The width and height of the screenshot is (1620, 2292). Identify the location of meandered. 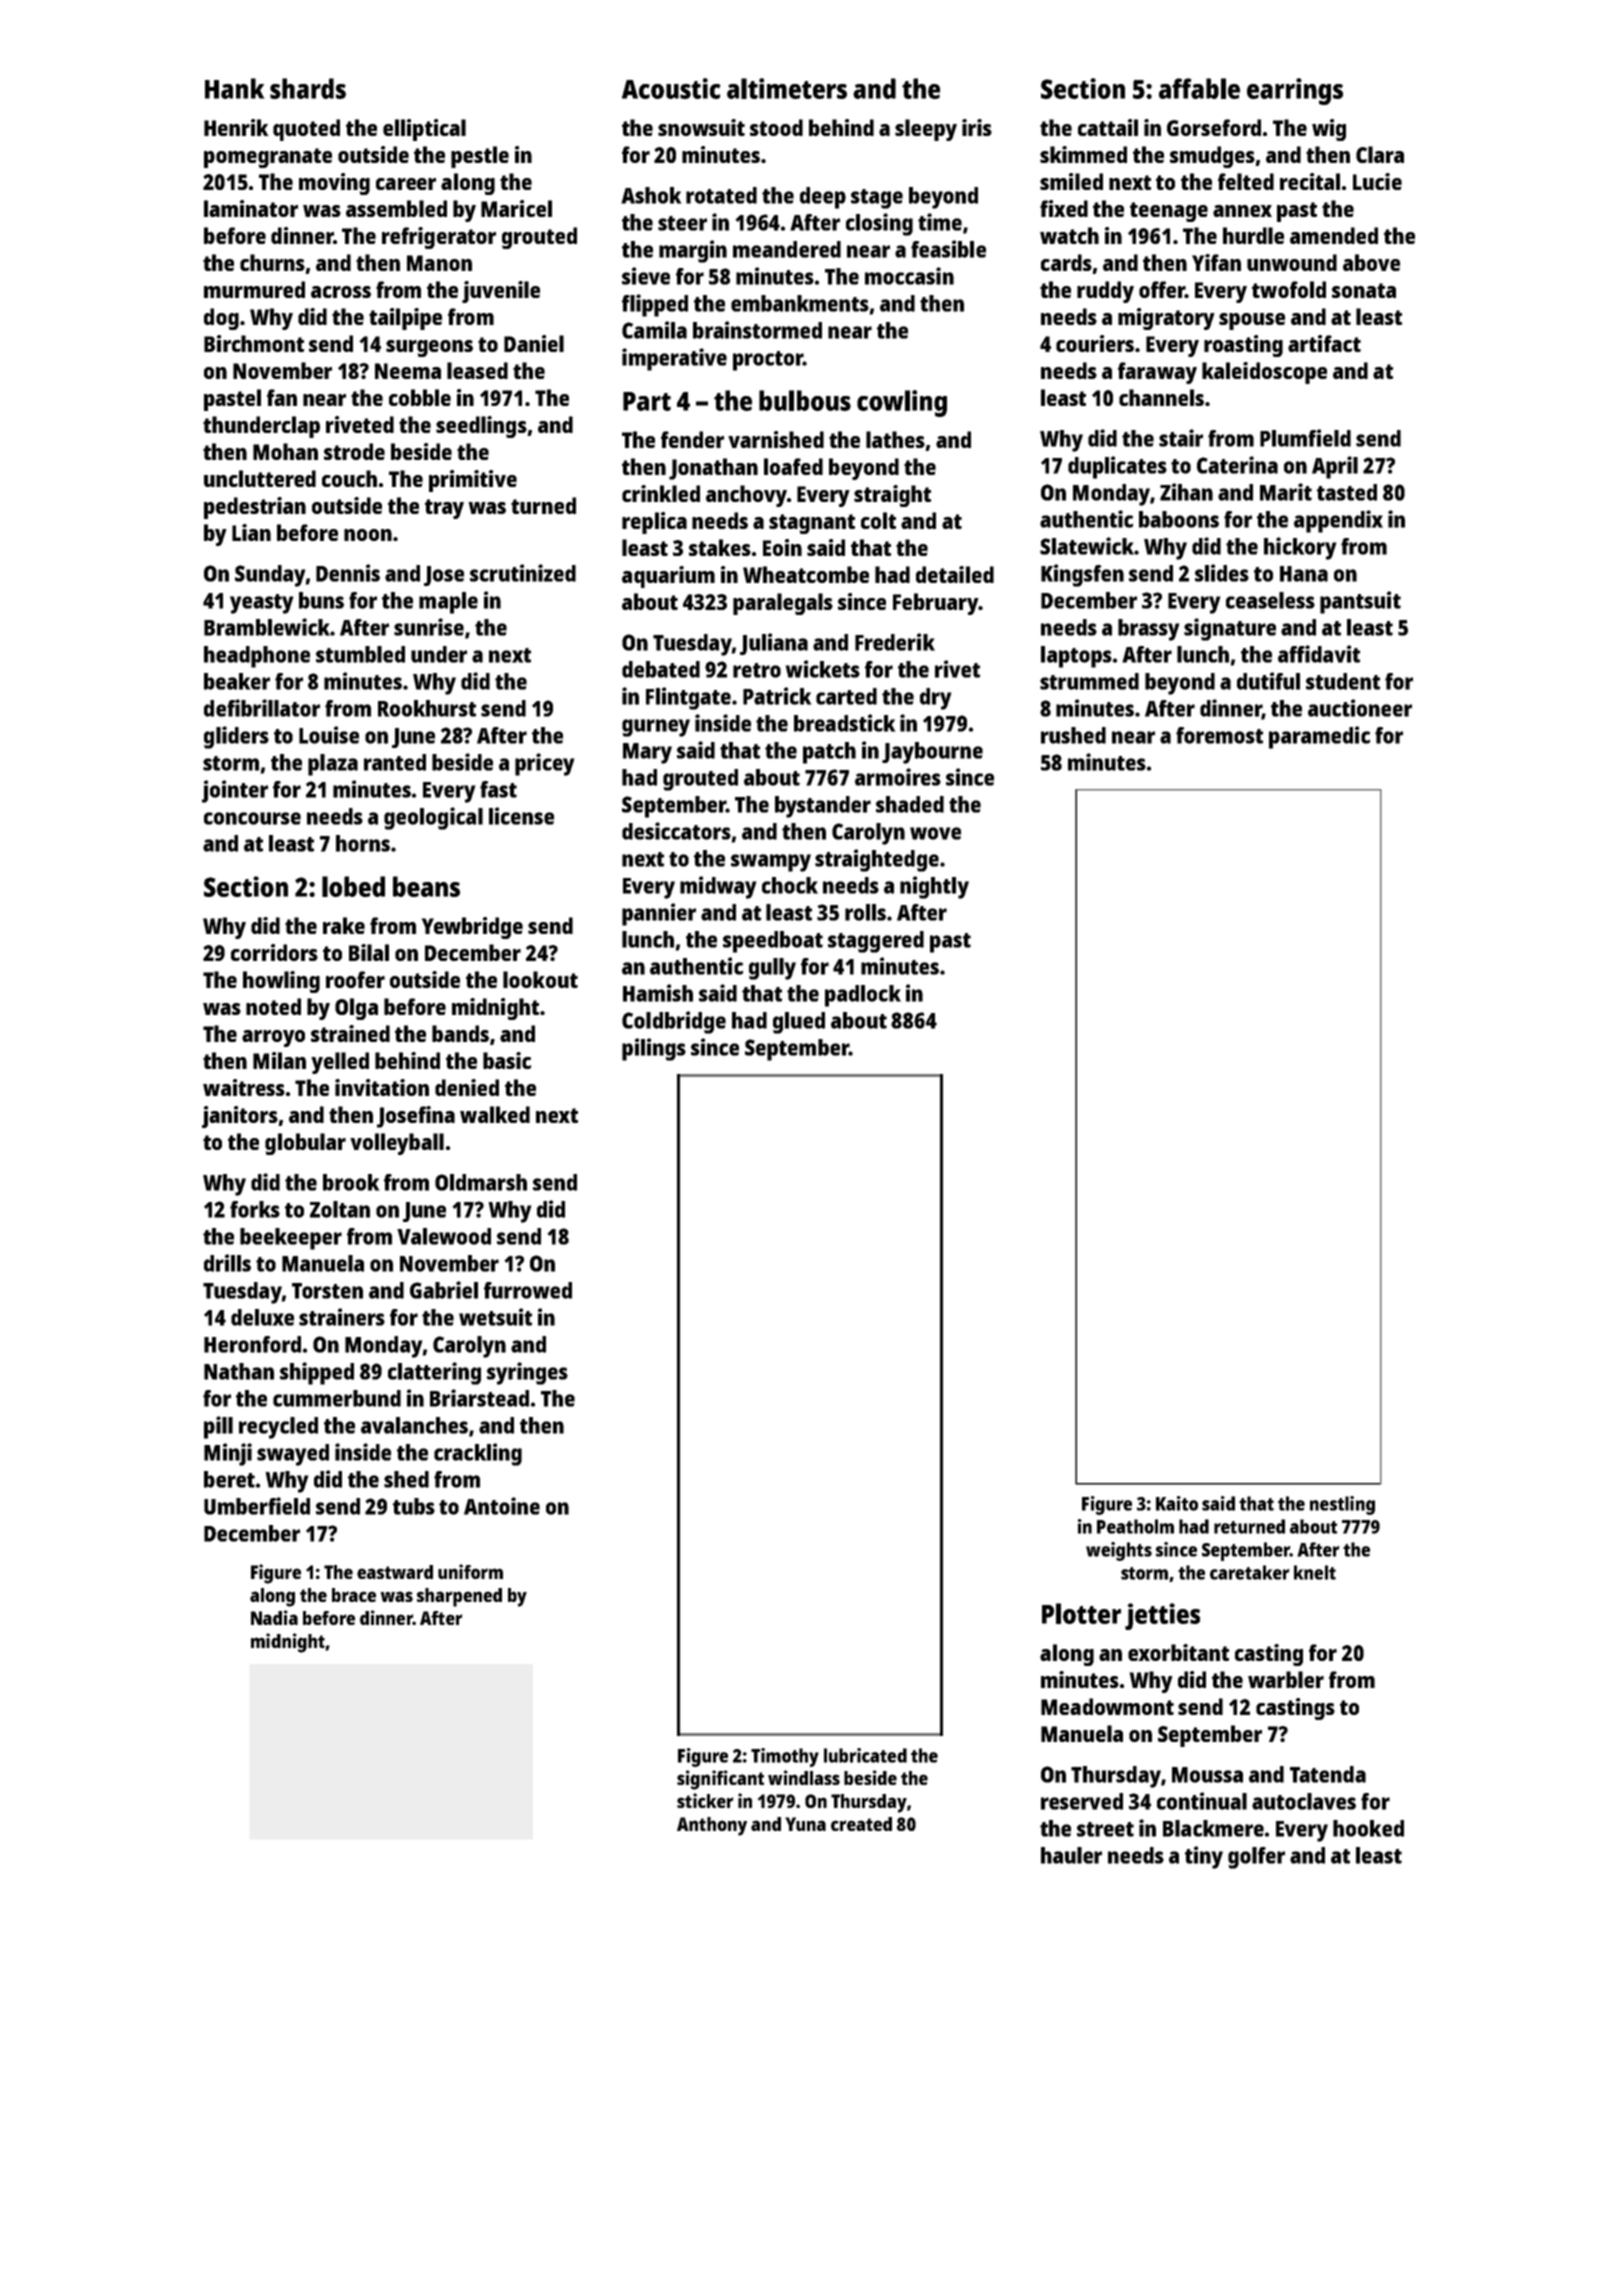
(787, 249).
